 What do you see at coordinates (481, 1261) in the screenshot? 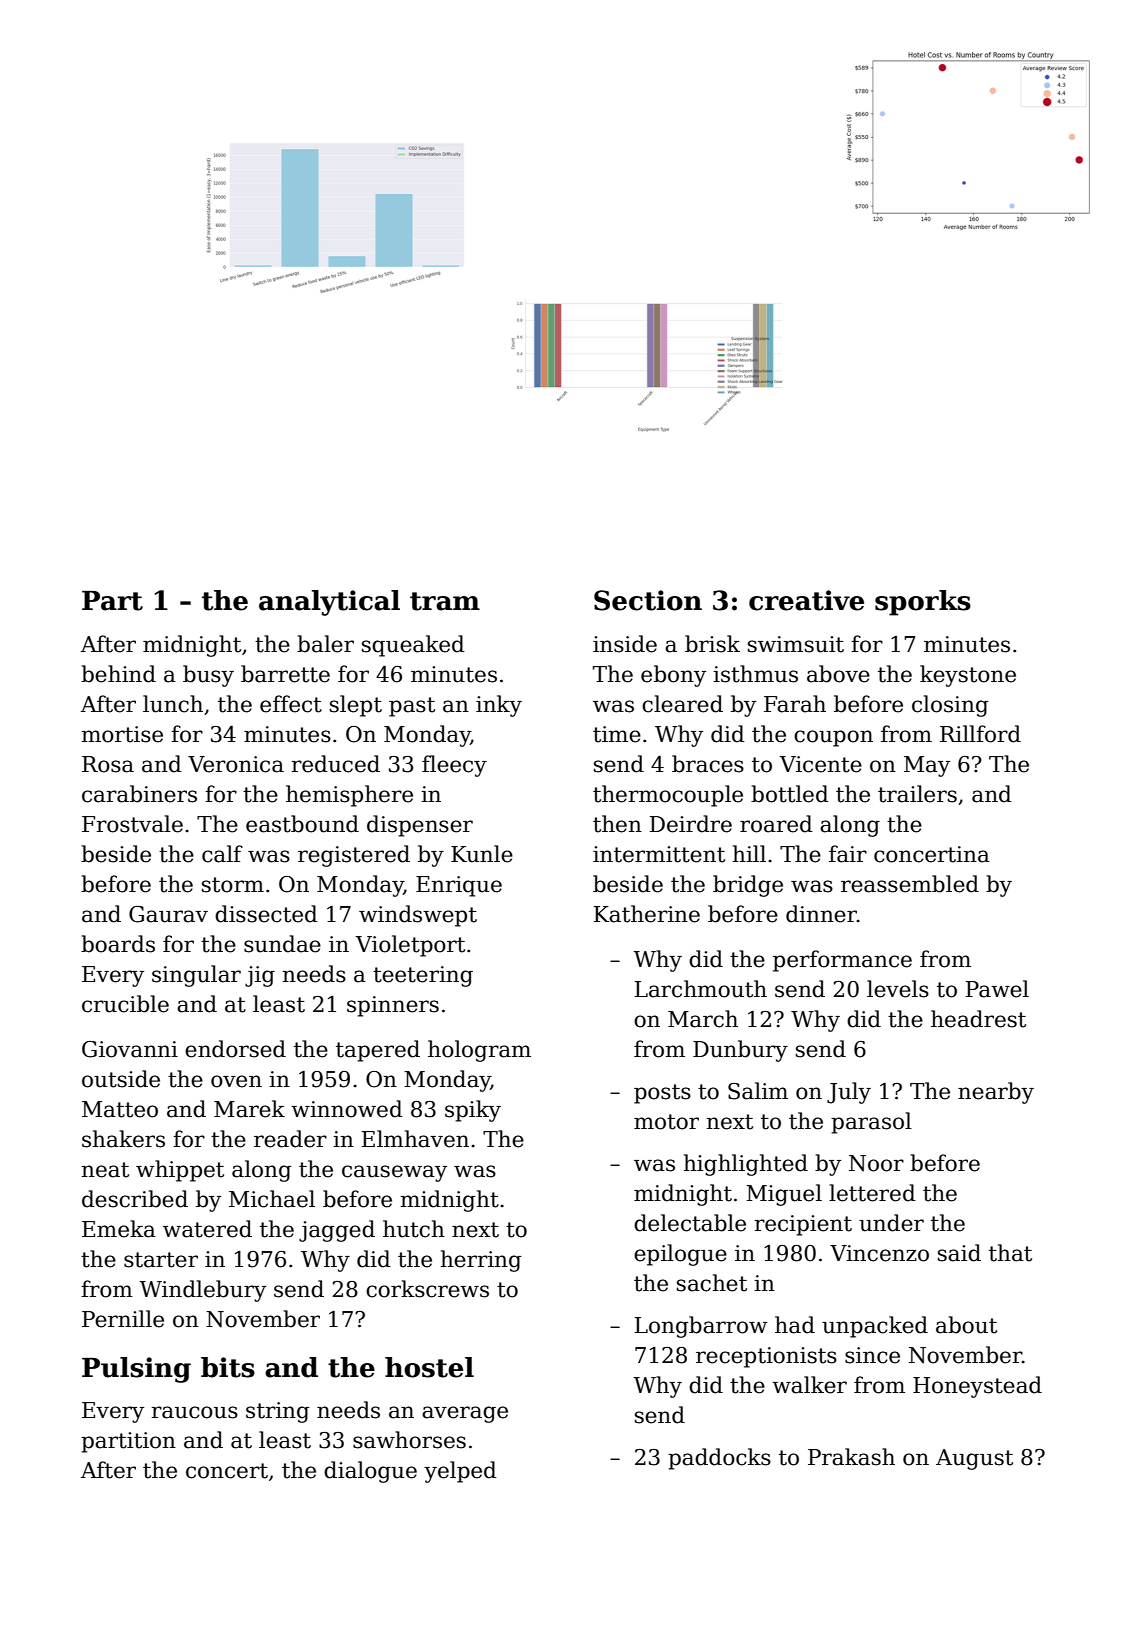
I see `herring` at bounding box center [481, 1261].
